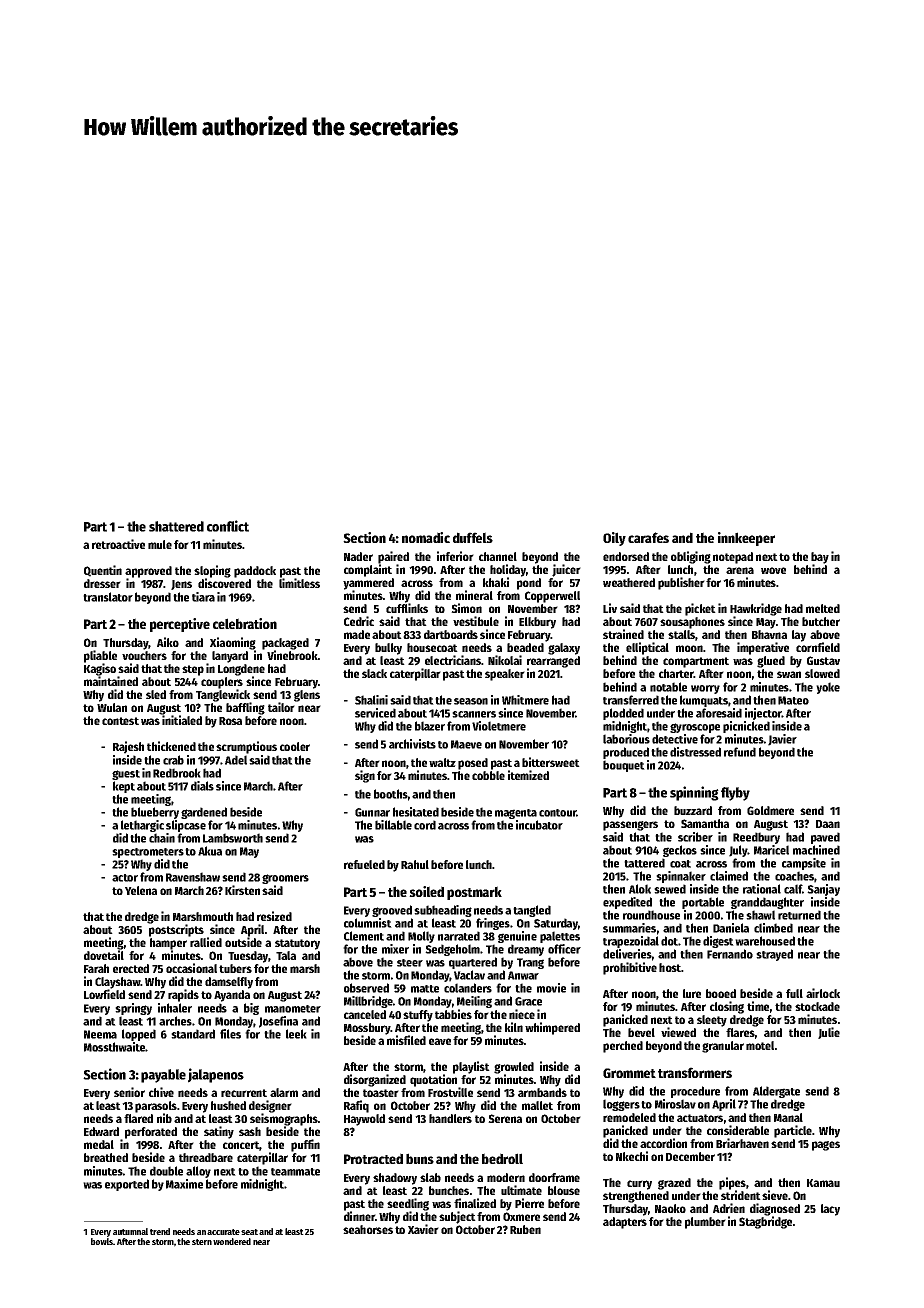 The width and height of the screenshot is (924, 1308). Describe the element at coordinates (746, 539) in the screenshot. I see `innkeeper` at that location.
